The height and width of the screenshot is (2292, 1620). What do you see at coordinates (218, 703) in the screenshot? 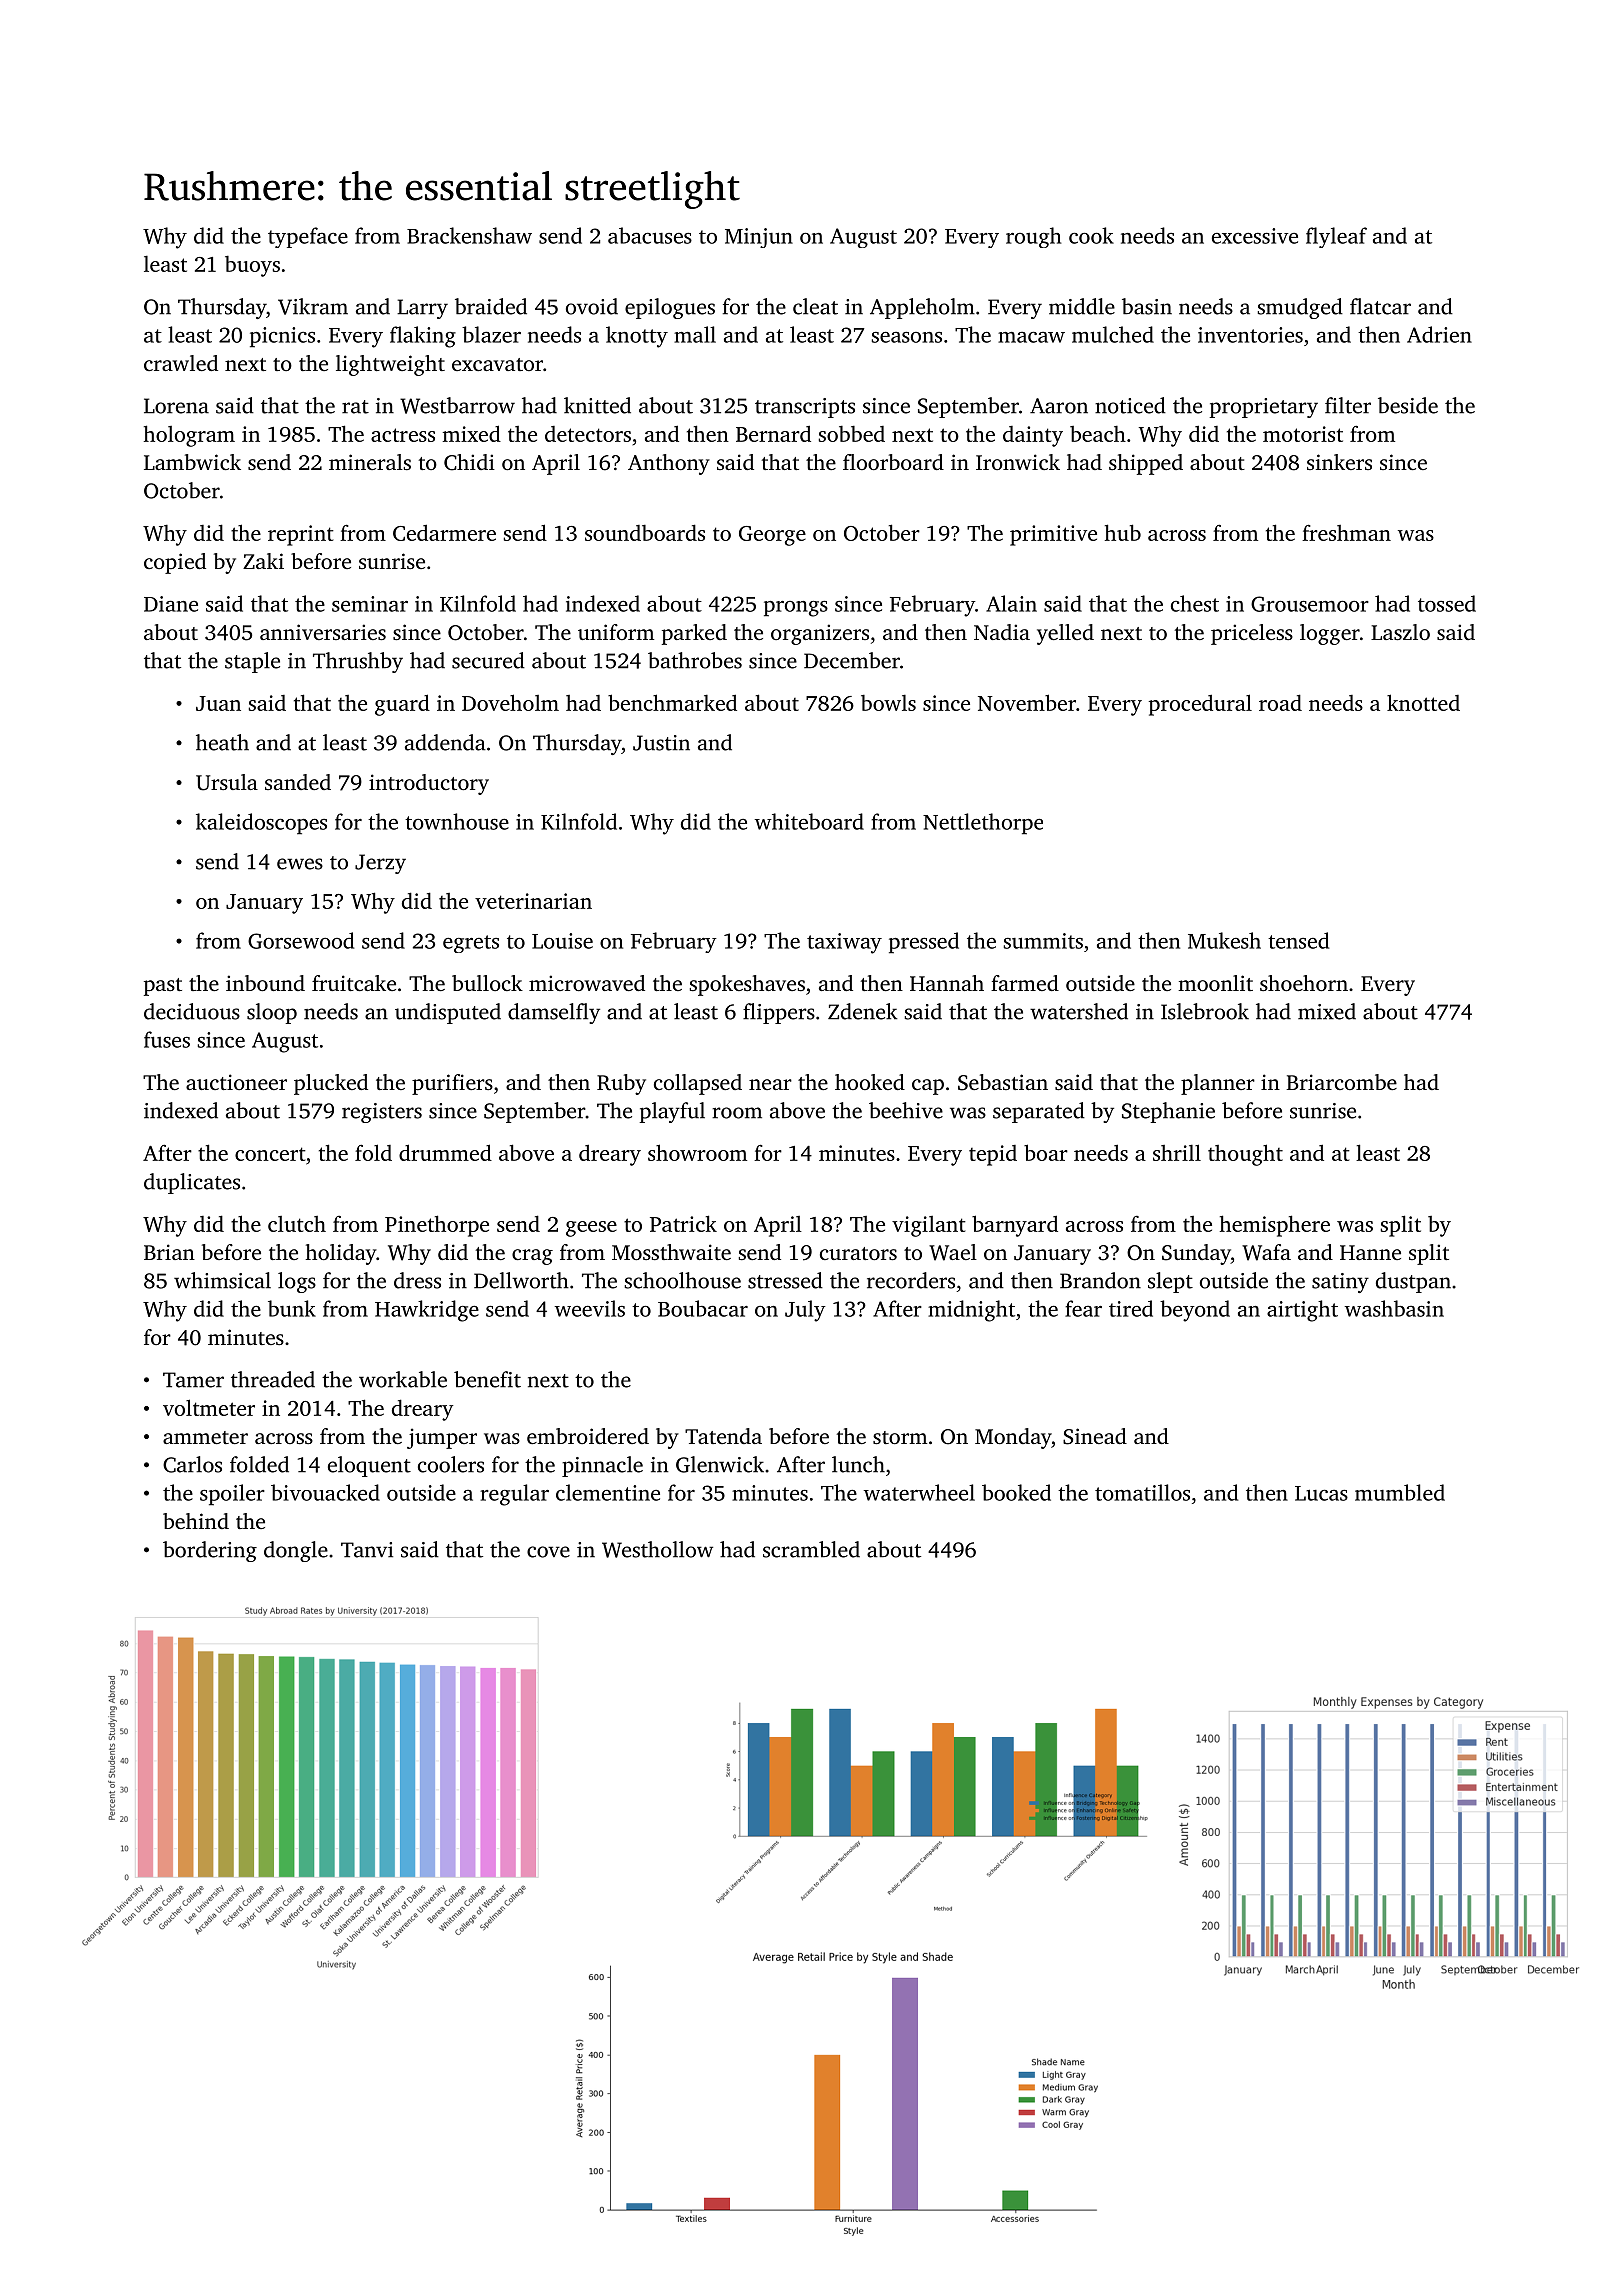
I see `Juan` at bounding box center [218, 703].
